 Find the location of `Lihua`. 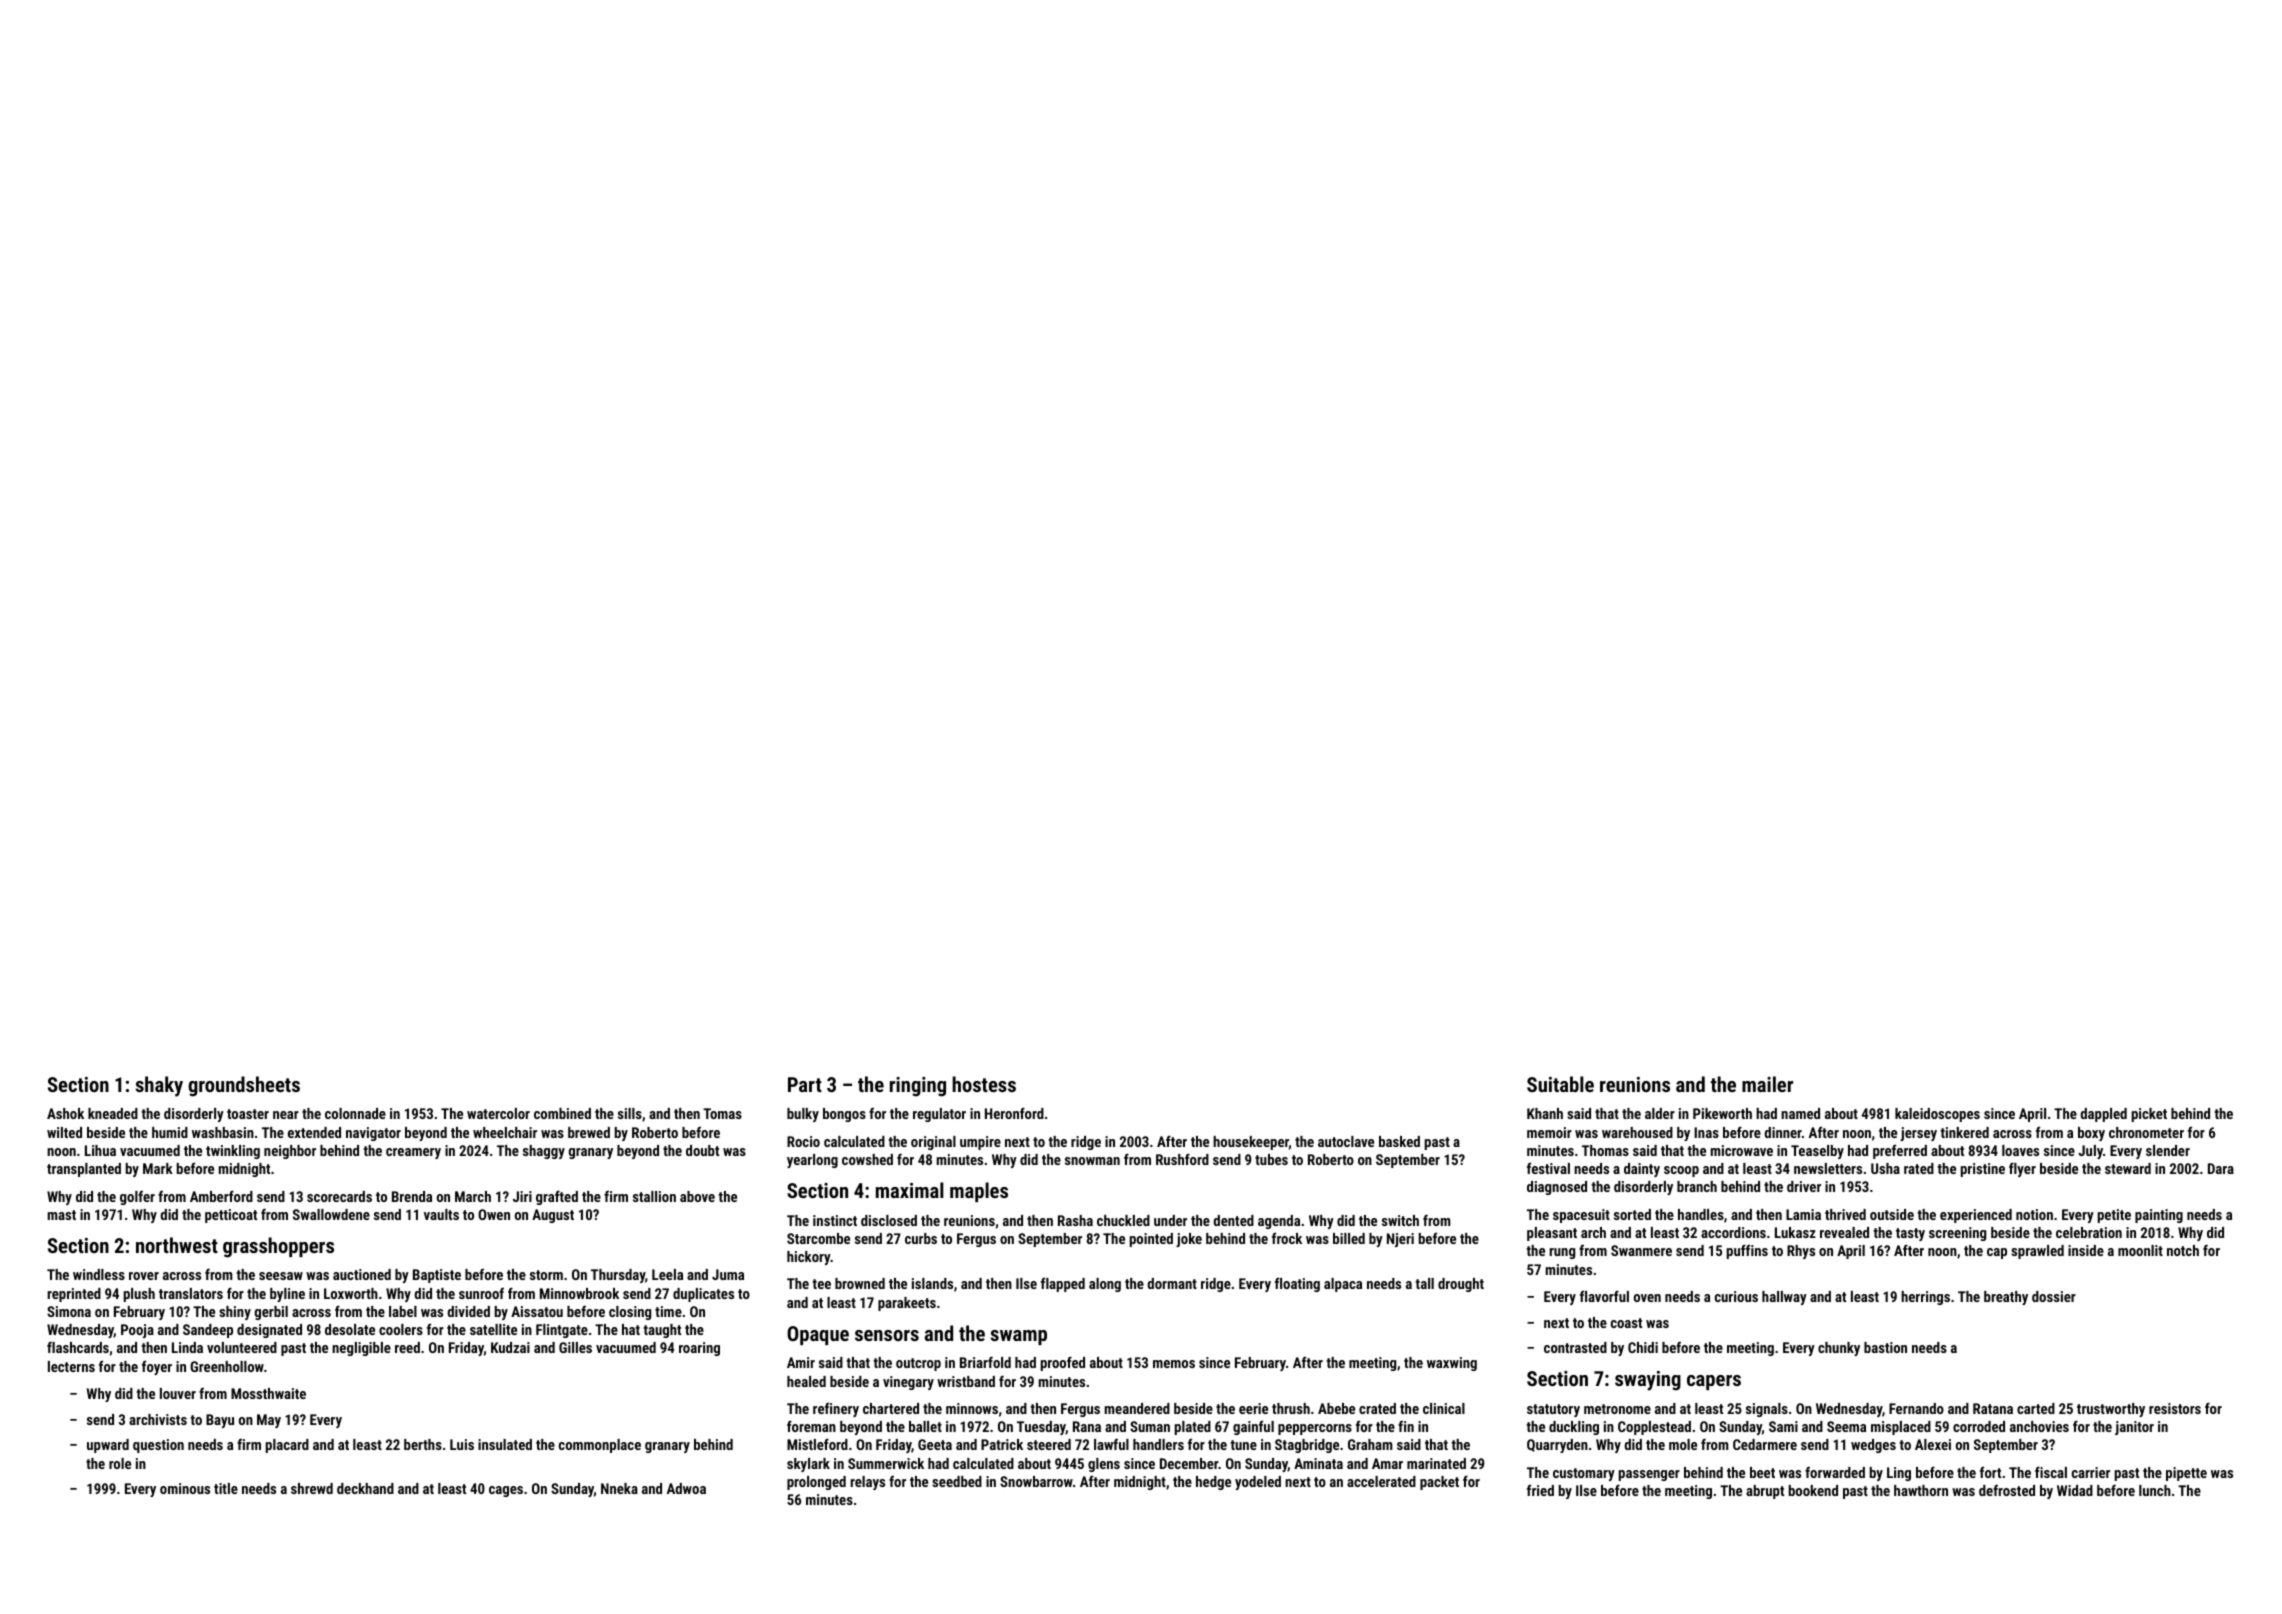

Lihua is located at coordinates (100, 1150).
